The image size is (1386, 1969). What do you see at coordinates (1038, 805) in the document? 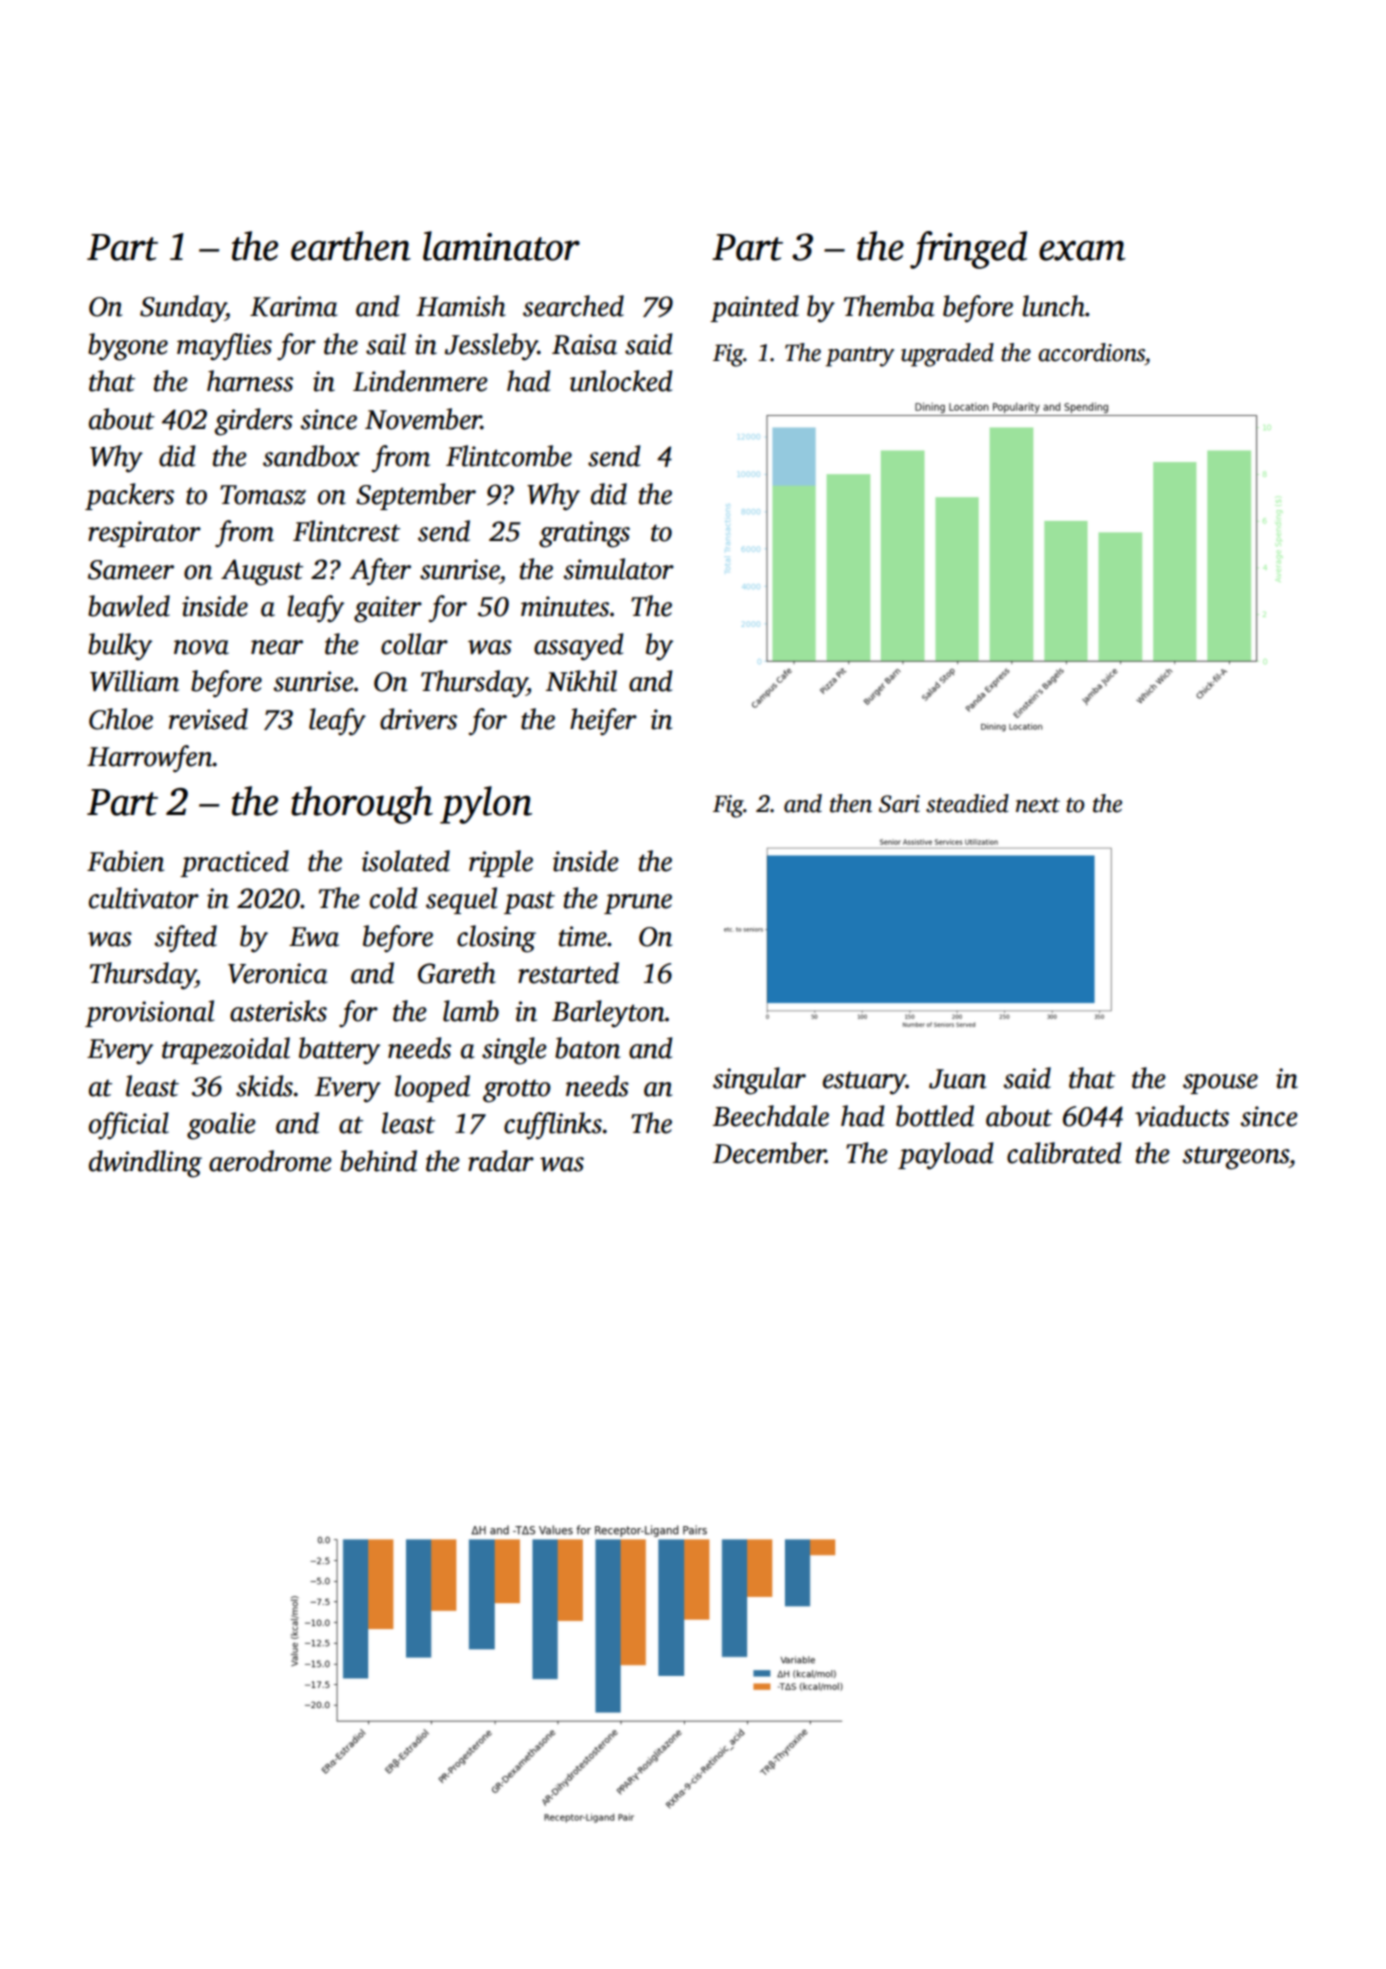
I see `next` at bounding box center [1038, 805].
